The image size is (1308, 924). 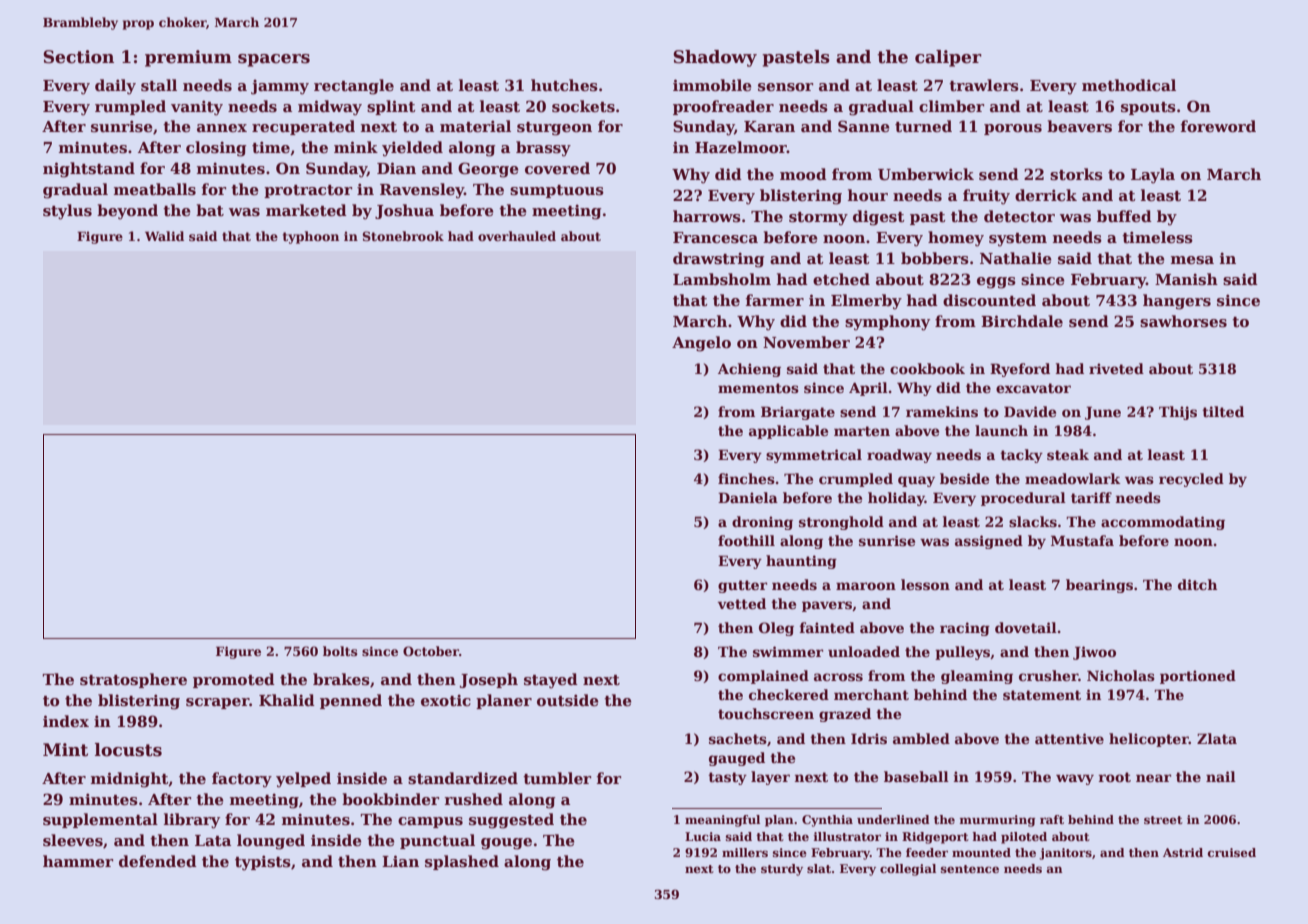 What do you see at coordinates (948, 58) in the image?
I see `caliper` at bounding box center [948, 58].
